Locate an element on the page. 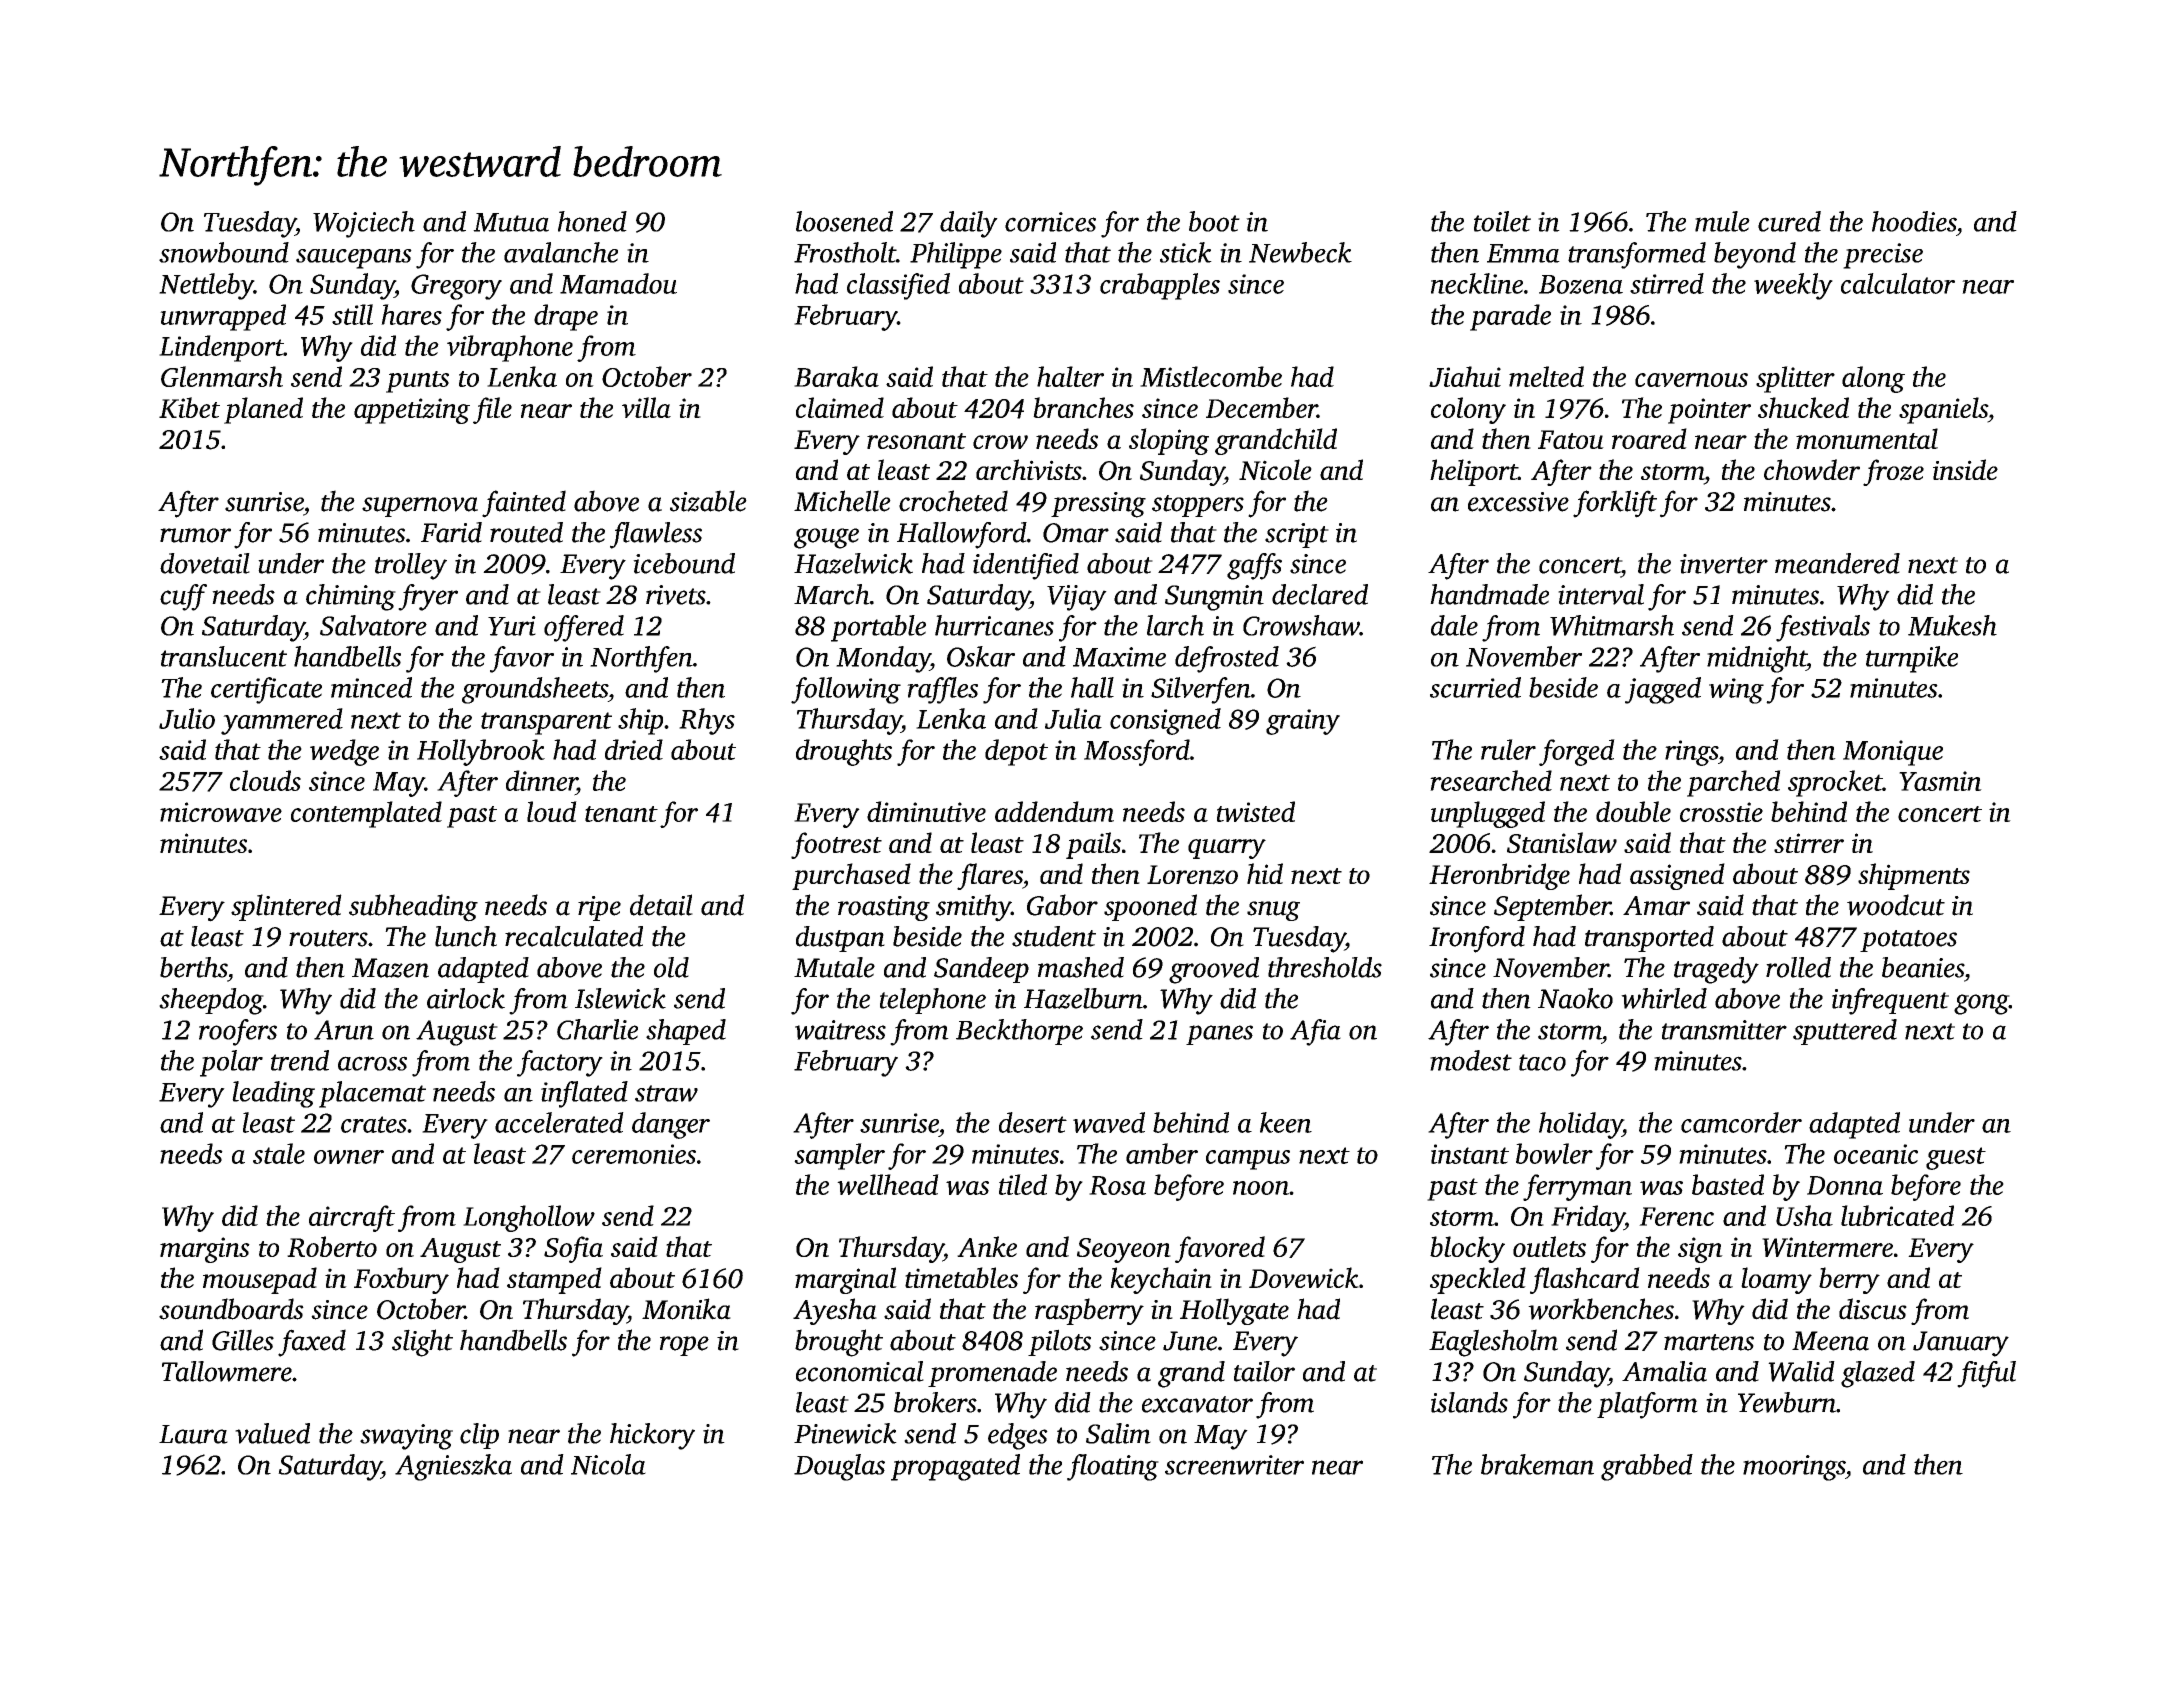 The height and width of the page is (1683, 2178). Yuri is located at coordinates (512, 626).
